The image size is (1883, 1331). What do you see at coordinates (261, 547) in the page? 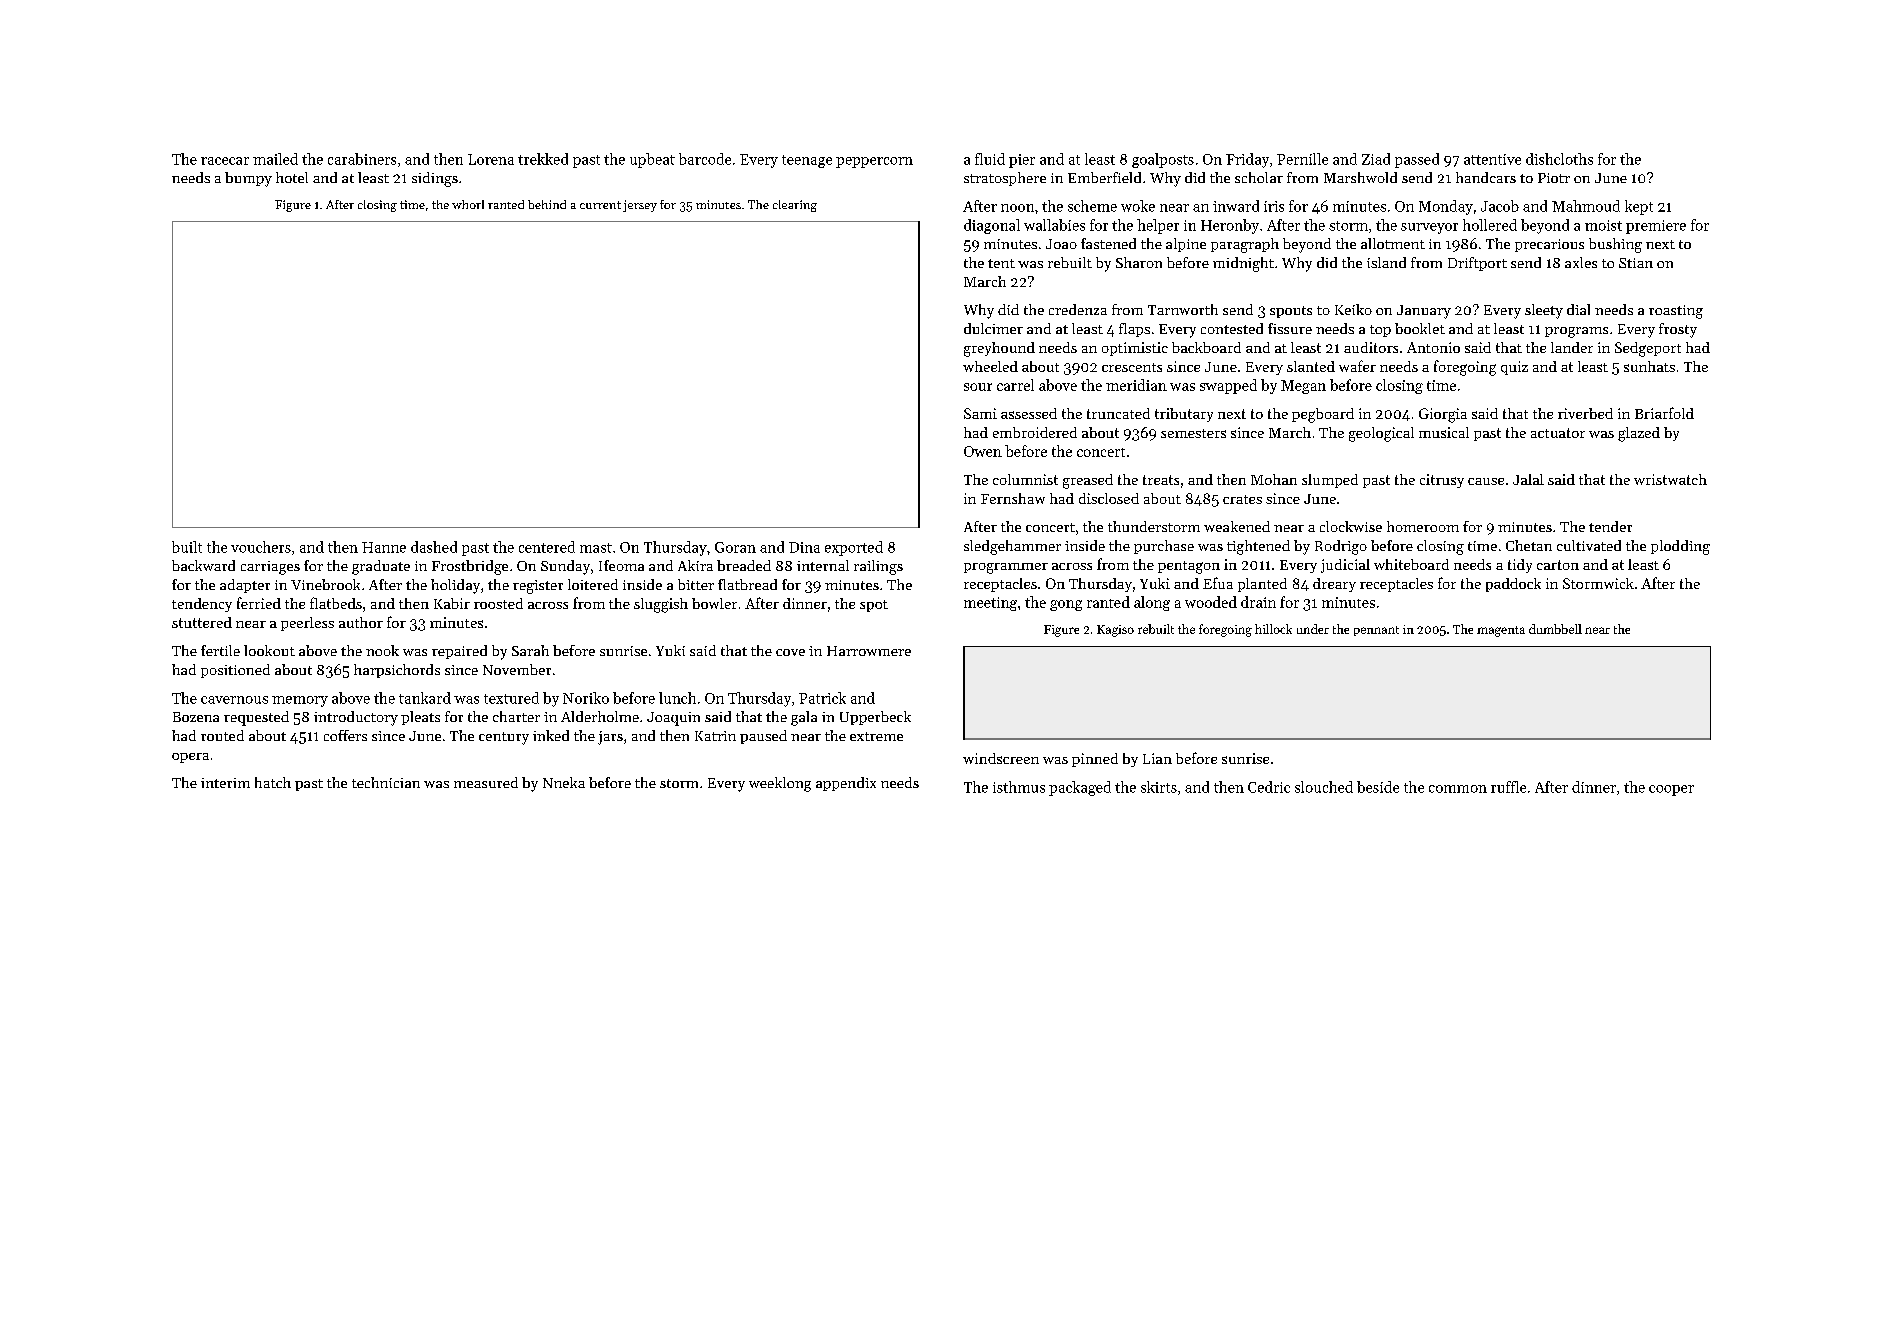
I see `vouchers` at bounding box center [261, 547].
